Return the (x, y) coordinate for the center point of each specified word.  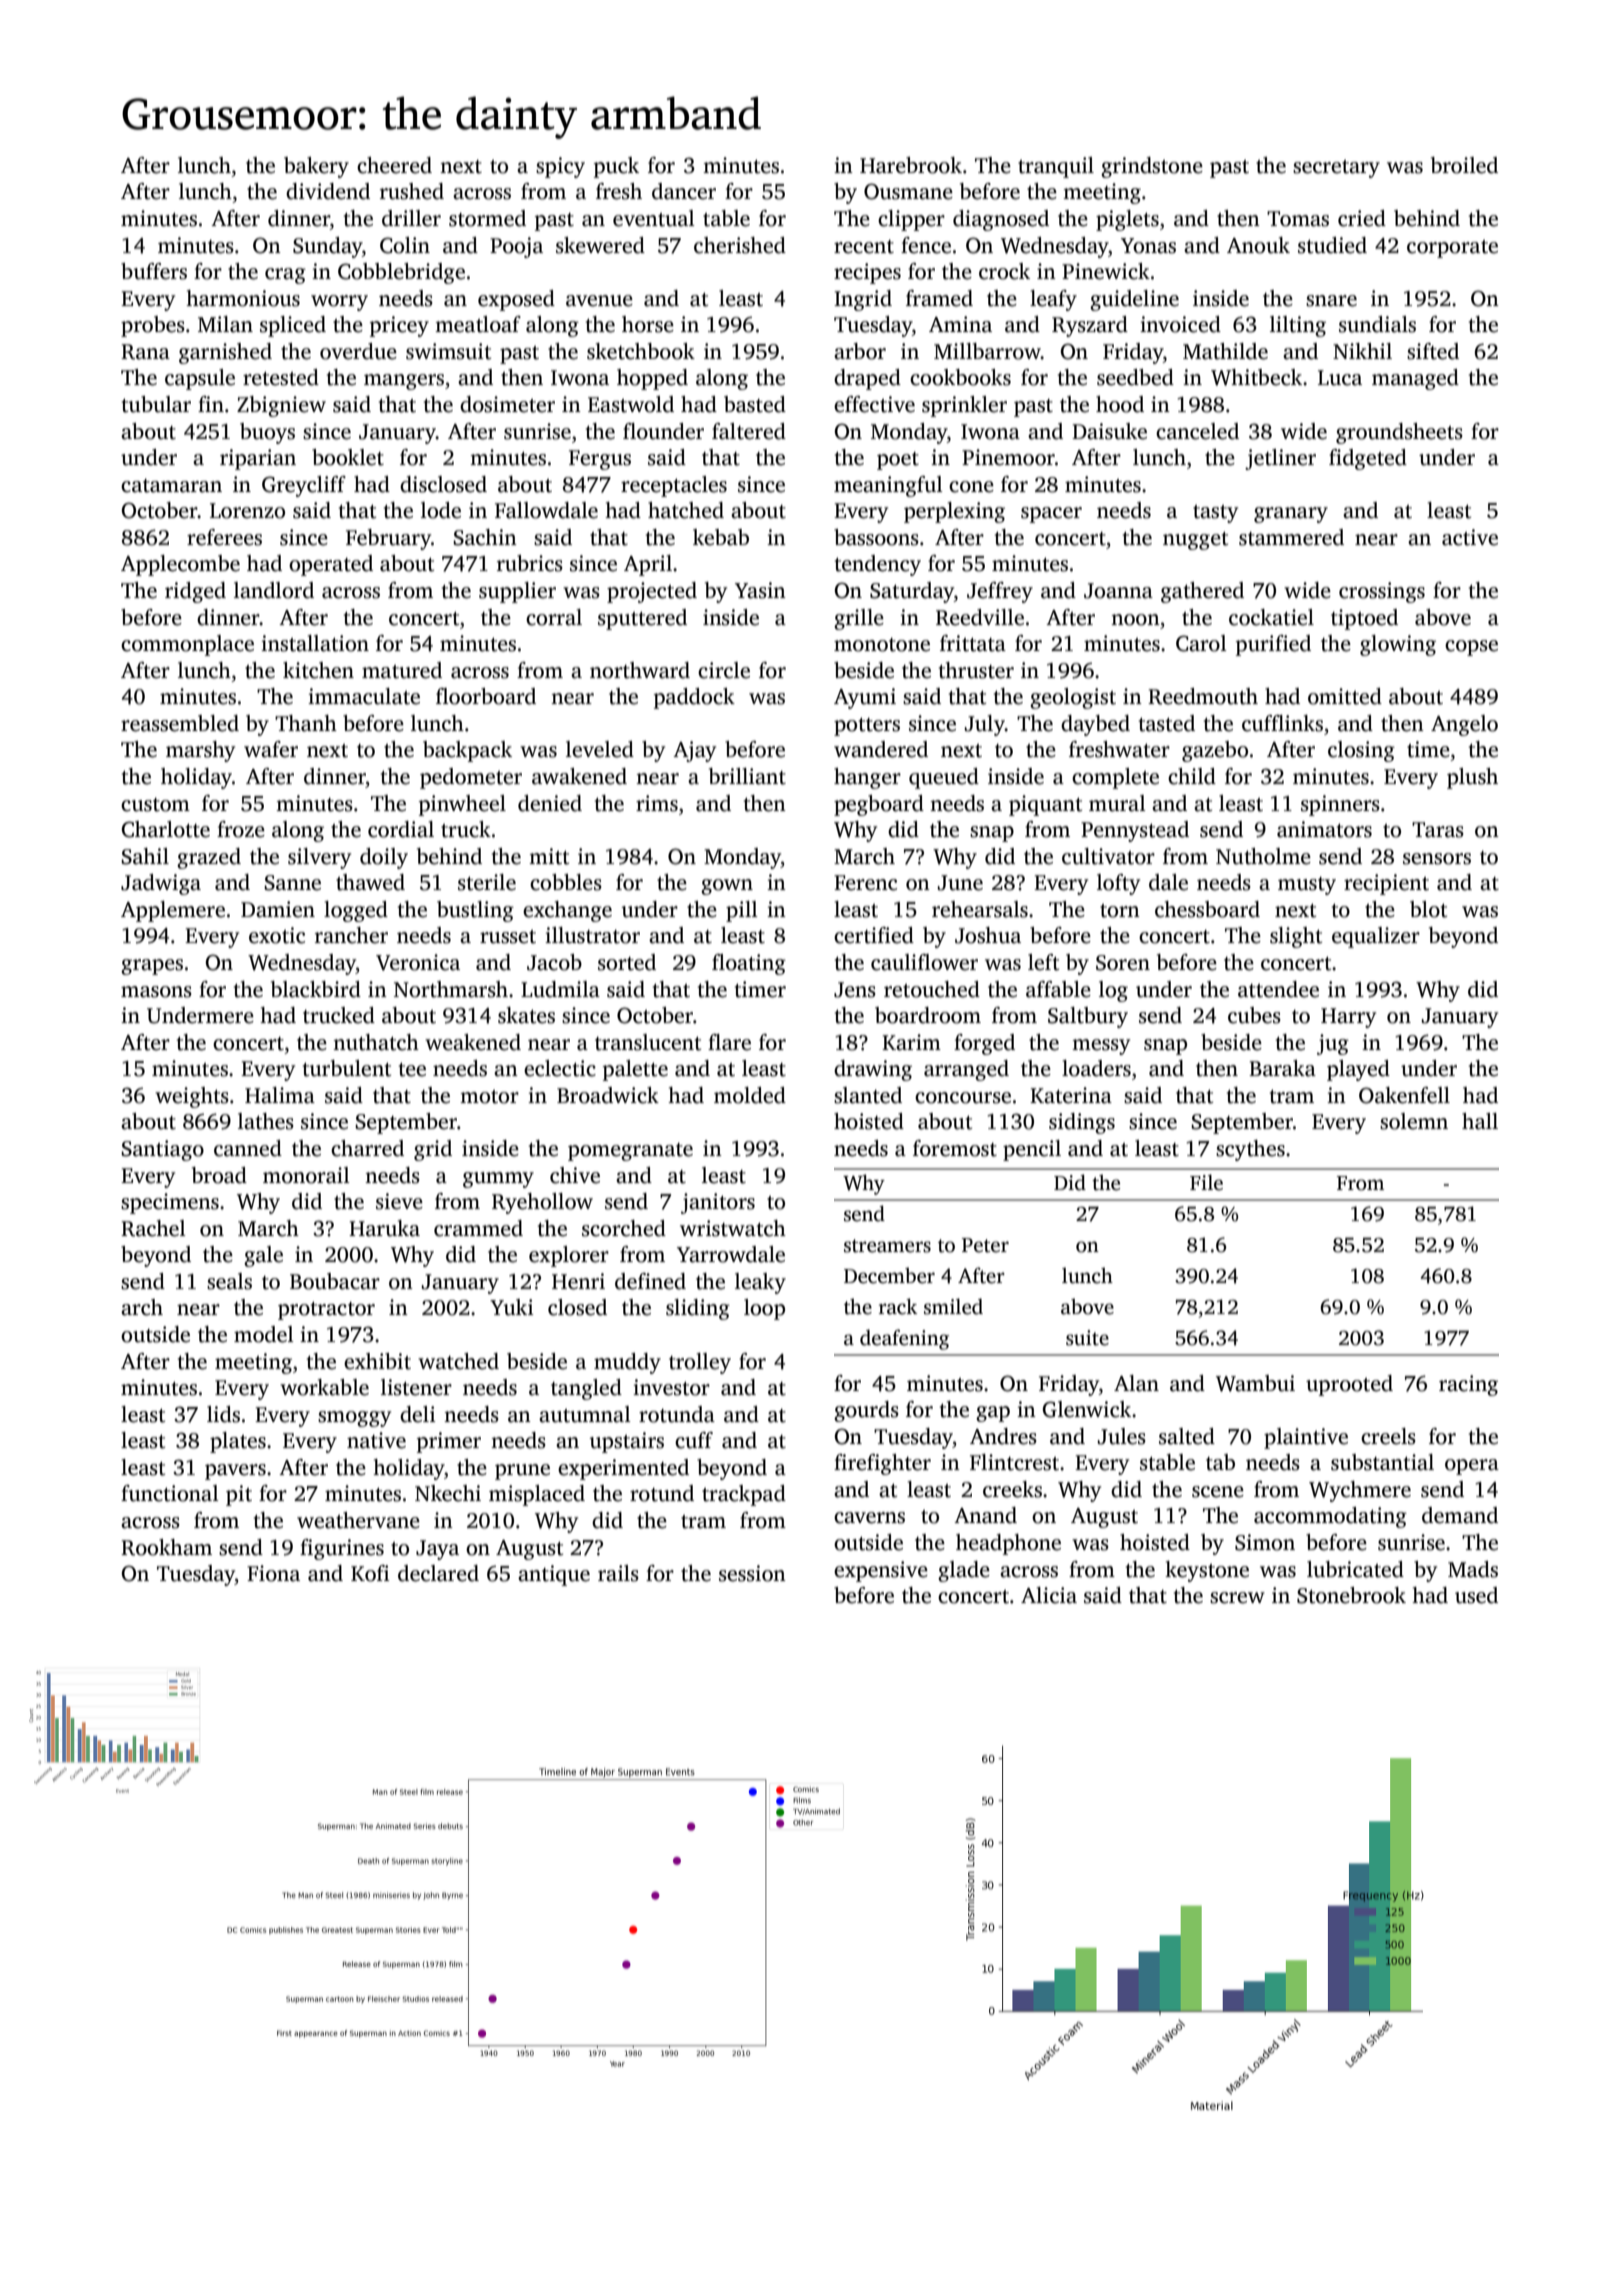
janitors (718, 1203)
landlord (274, 590)
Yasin (760, 590)
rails (618, 1573)
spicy (560, 167)
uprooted (1349, 1385)
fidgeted (1368, 459)
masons (156, 992)
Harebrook (911, 165)
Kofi (370, 1573)
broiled (1464, 165)
